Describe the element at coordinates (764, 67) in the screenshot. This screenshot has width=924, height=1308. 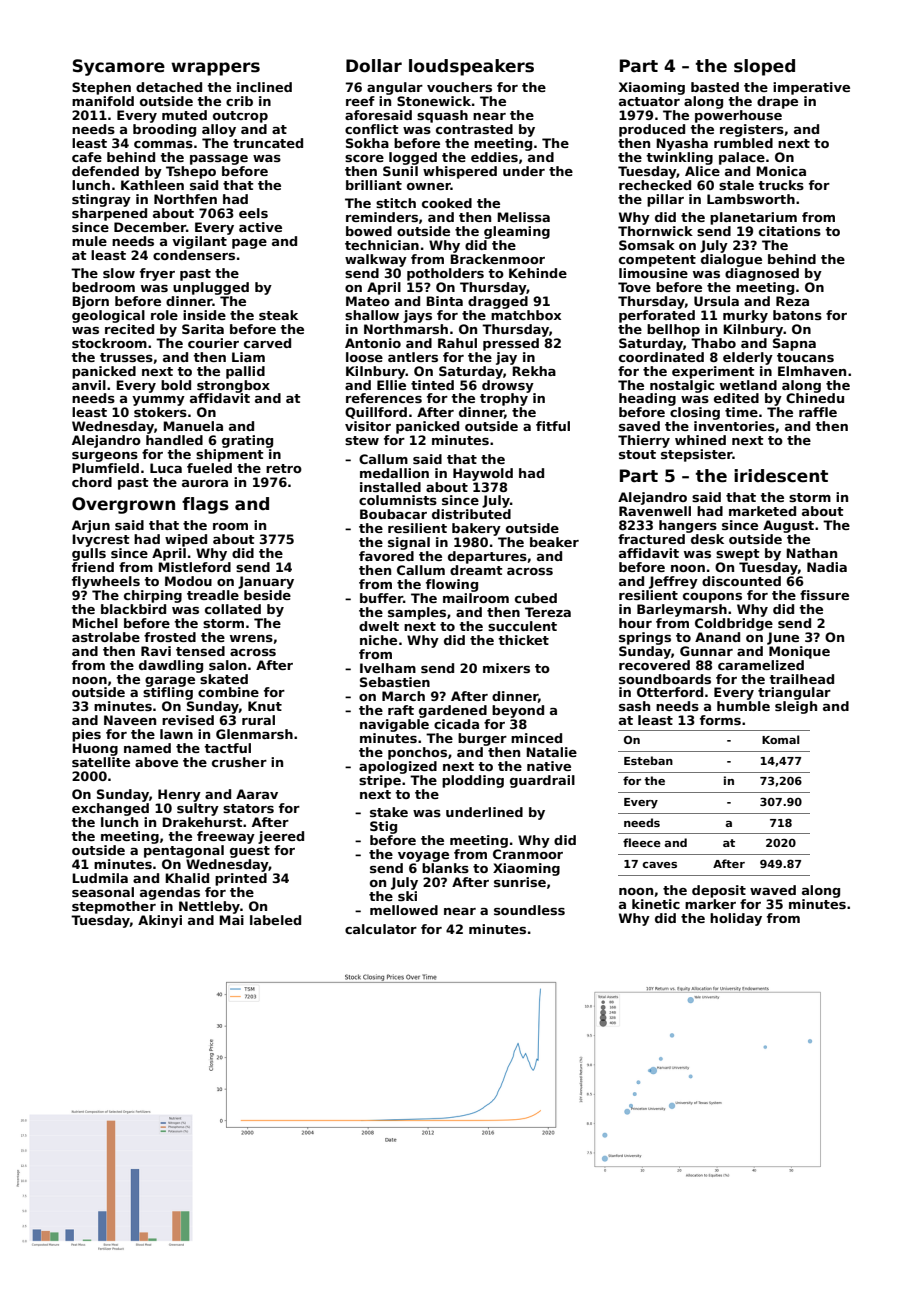
I see `sloped` at that location.
